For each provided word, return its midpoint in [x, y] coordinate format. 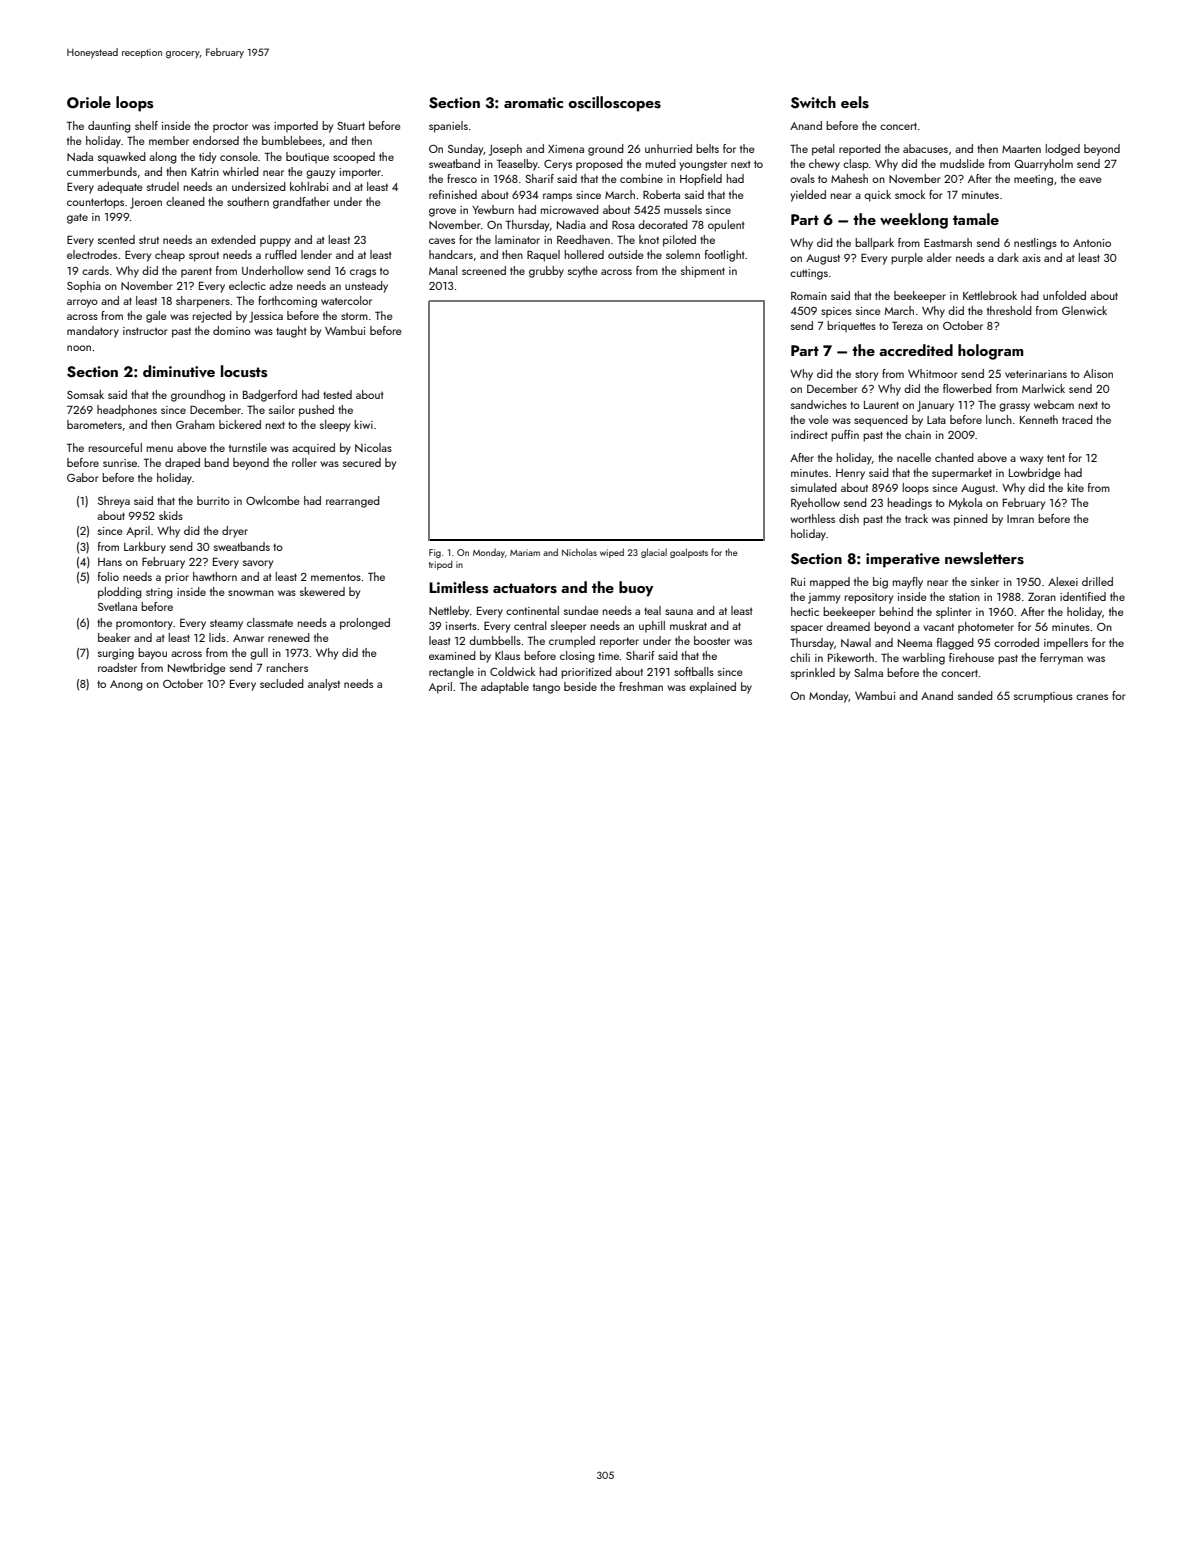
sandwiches [819, 404]
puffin [845, 436]
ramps [557, 197]
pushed [316, 411]
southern [248, 201]
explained [712, 688]
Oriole [89, 102]
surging [116, 654]
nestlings [1035, 244]
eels [855, 102]
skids [171, 515]
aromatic [533, 102]
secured [362, 462]
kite [1075, 487]
